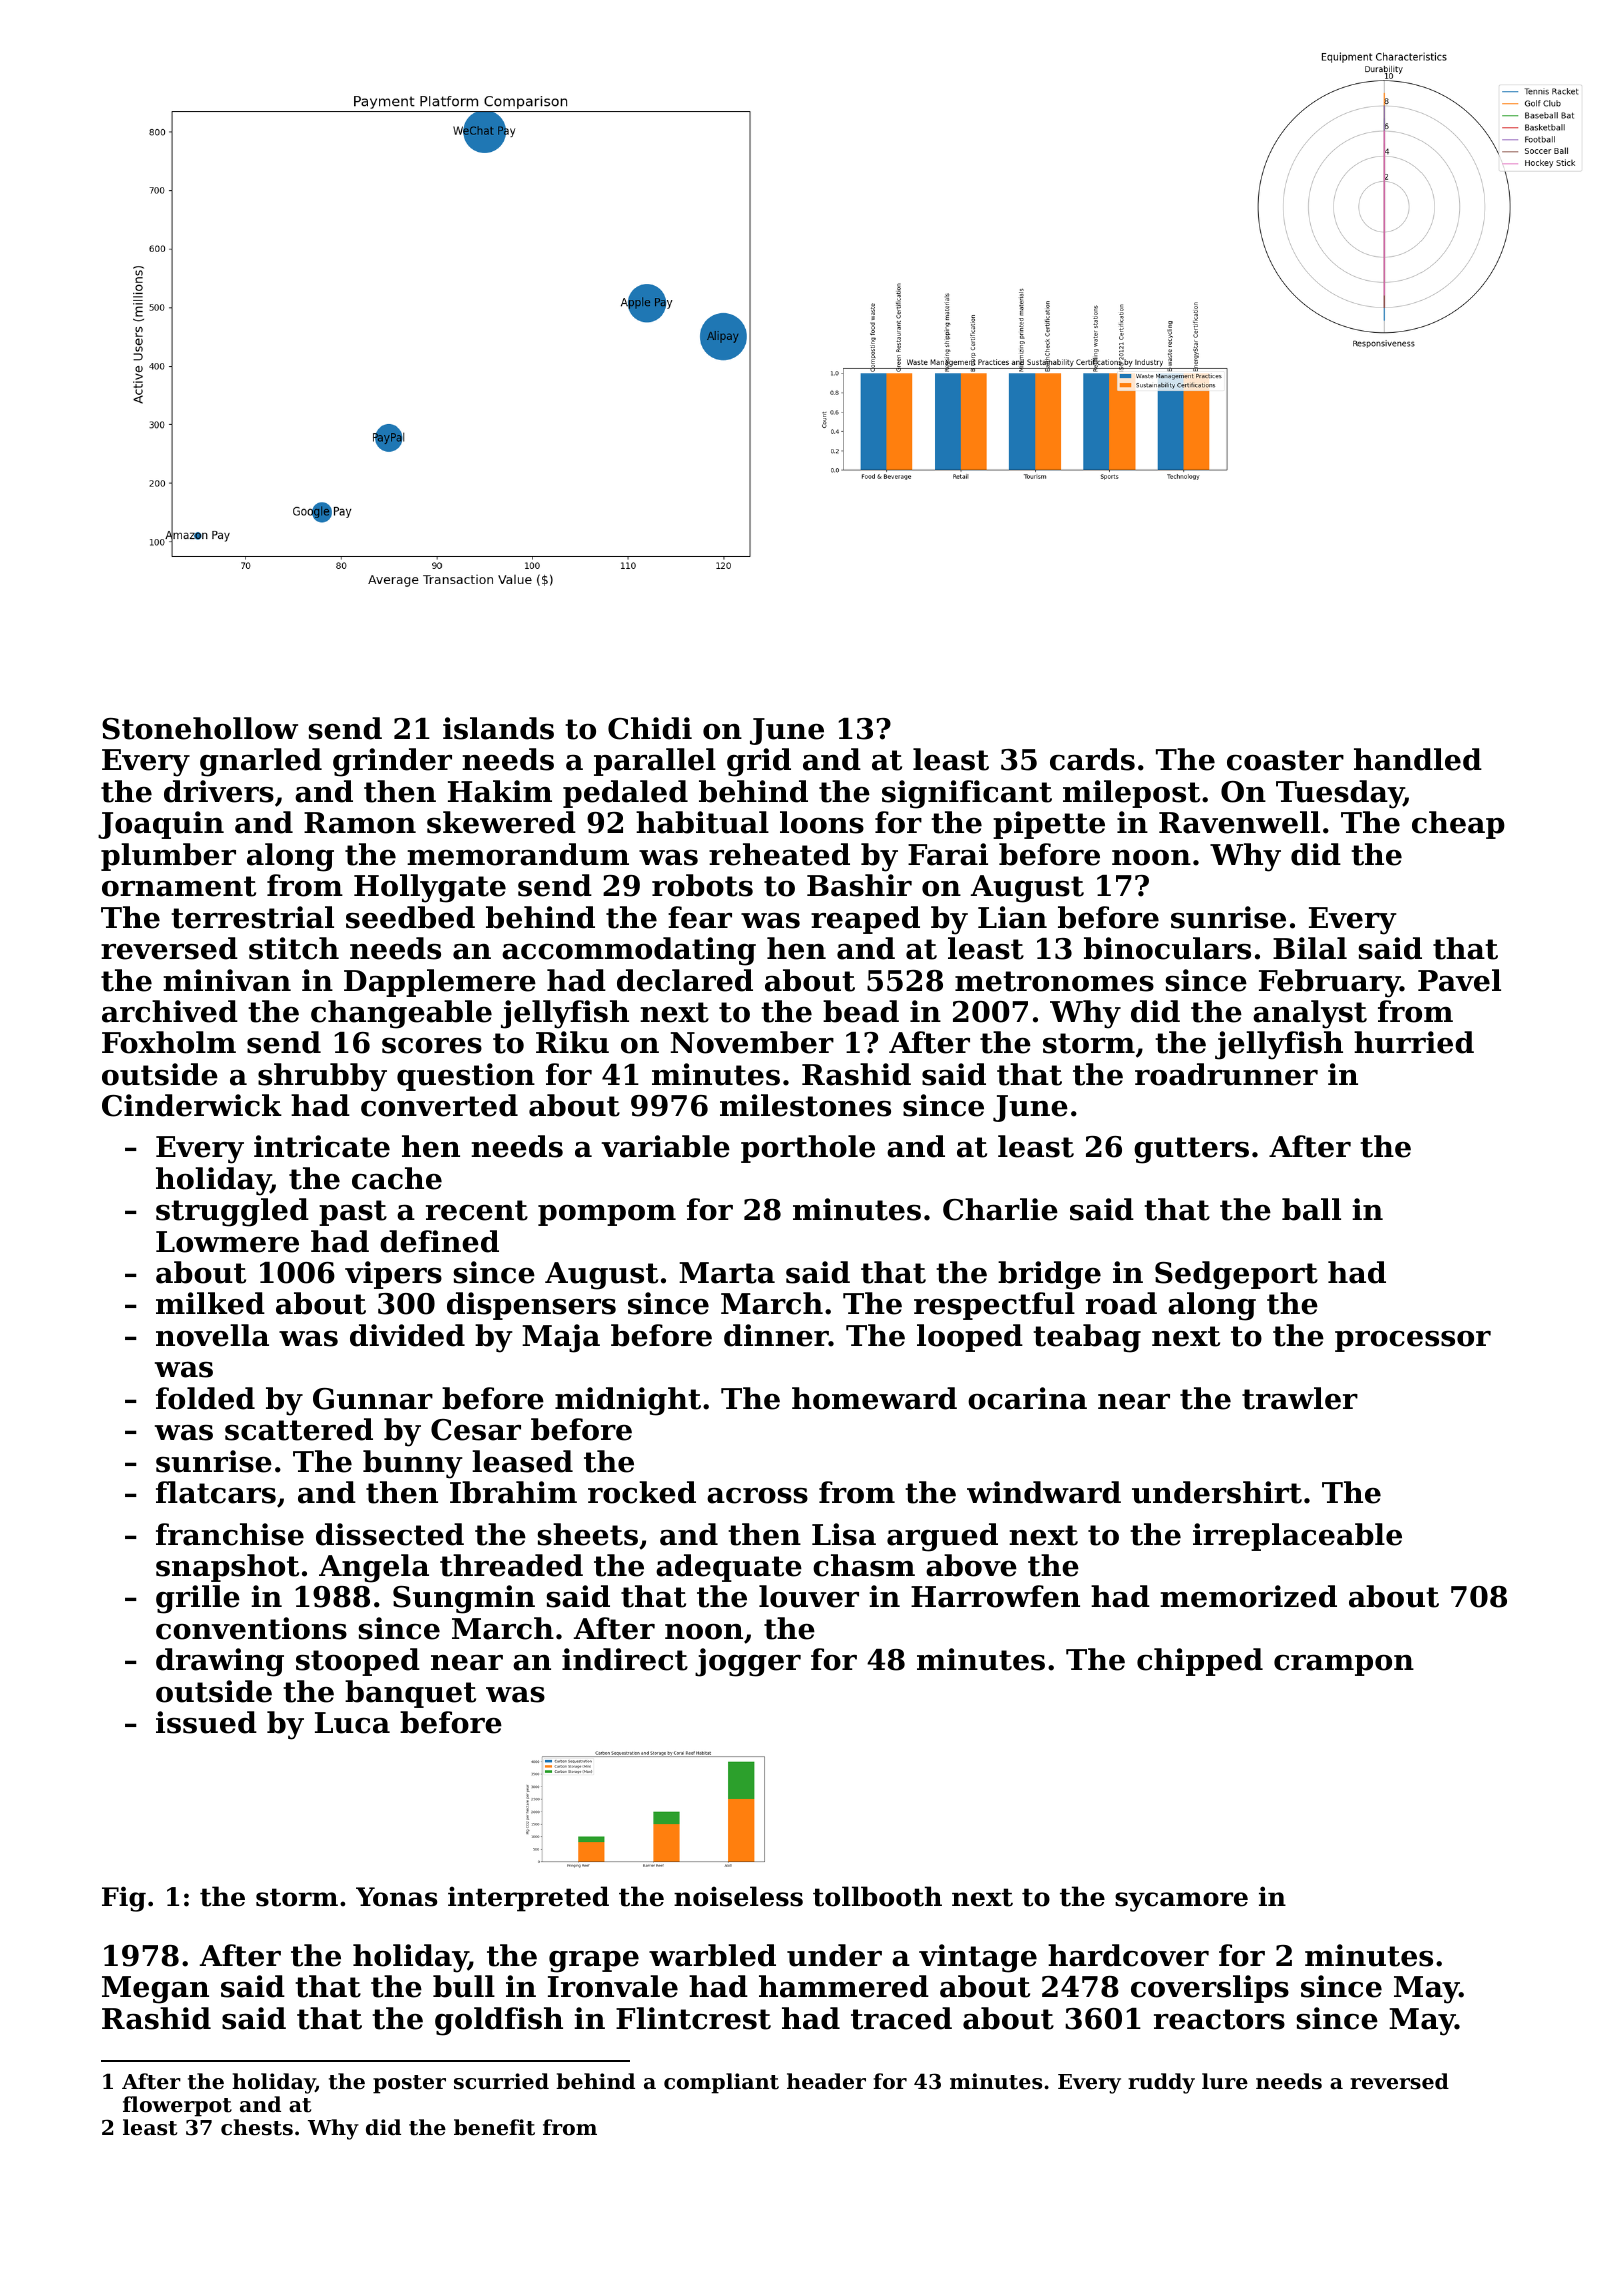  Describe the element at coordinates (826, 2081) in the page. I see `header` at that location.
